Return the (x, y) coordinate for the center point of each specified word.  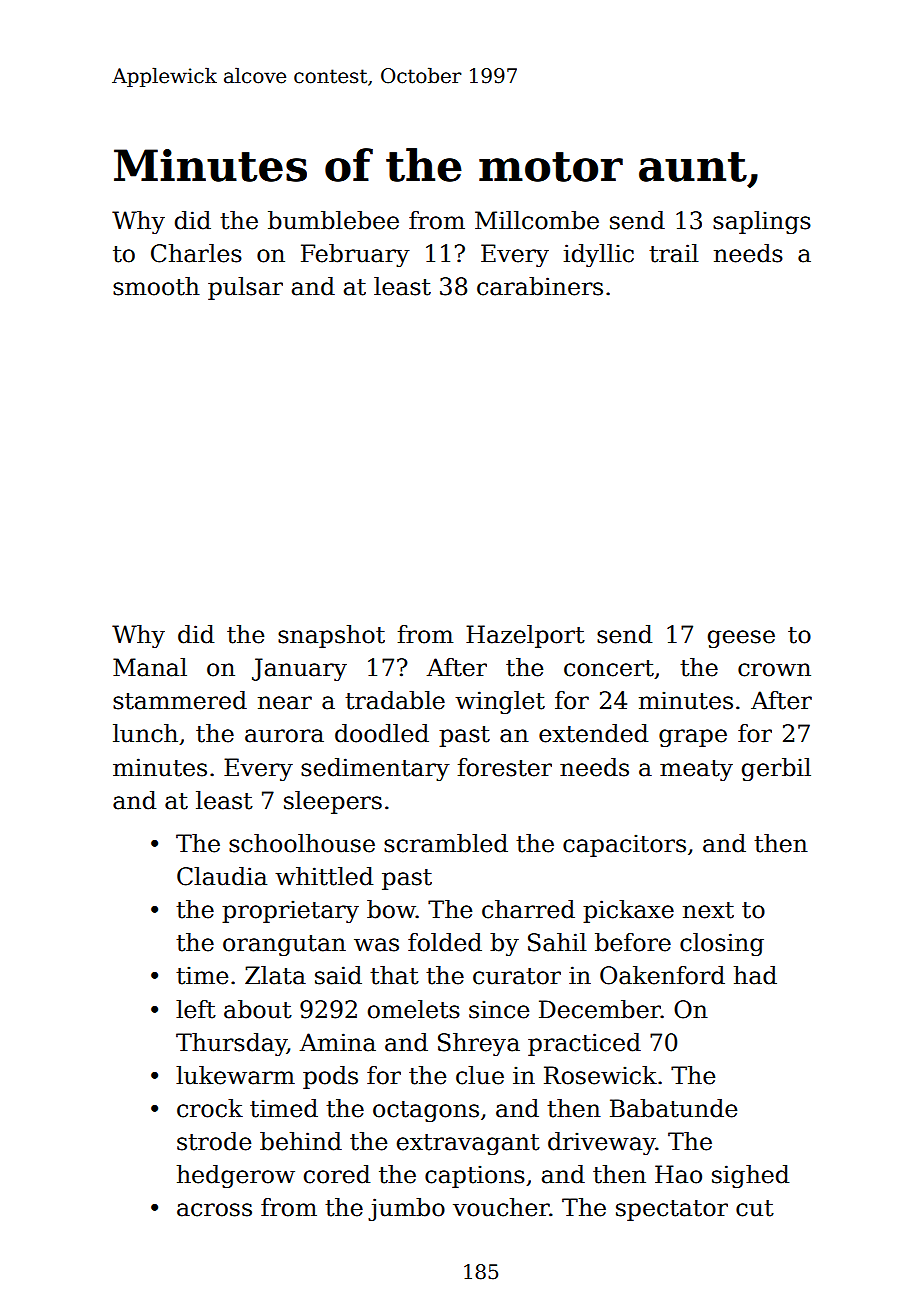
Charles (196, 253)
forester (505, 767)
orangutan (284, 945)
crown (774, 670)
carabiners (540, 286)
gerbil (776, 769)
